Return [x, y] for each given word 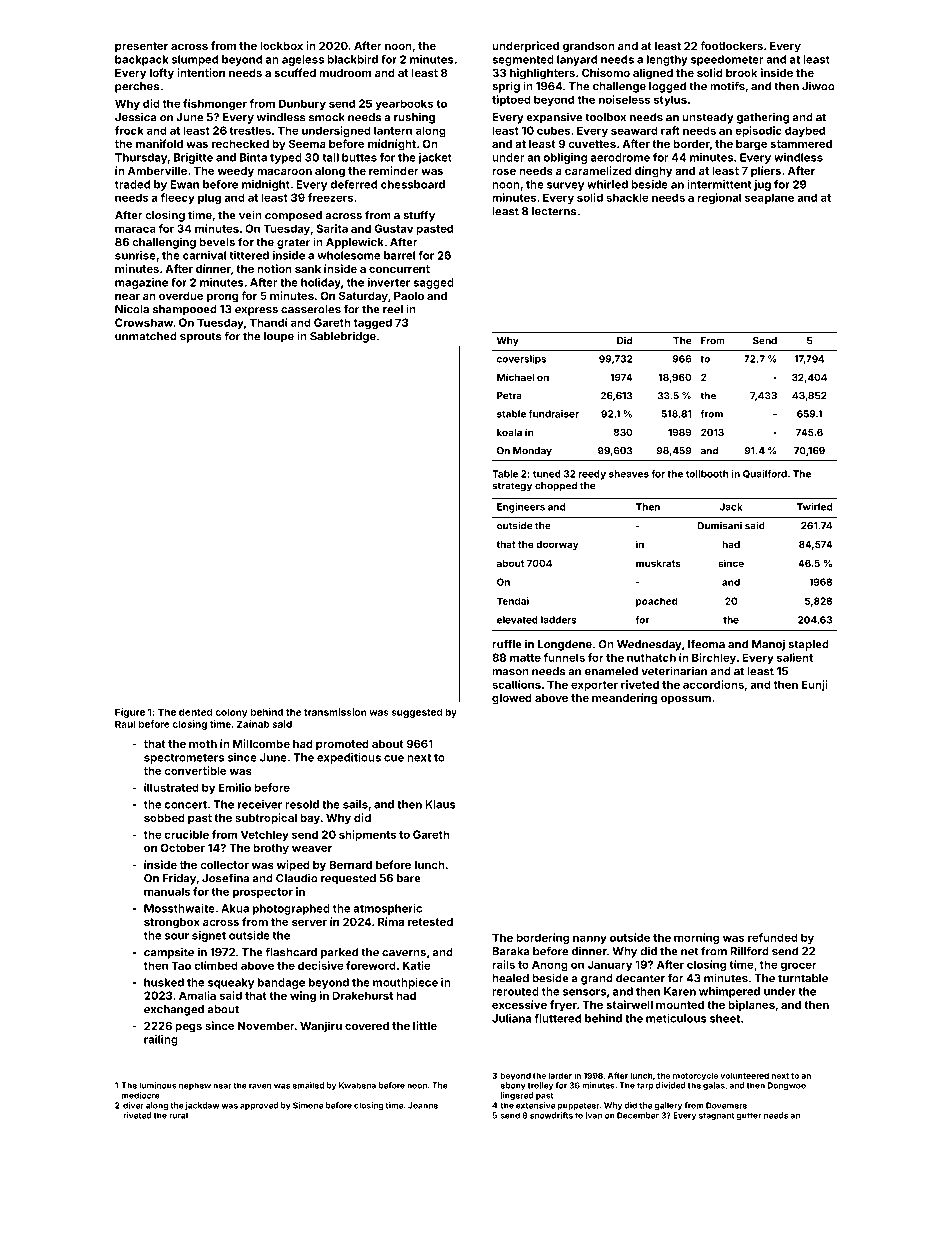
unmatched [146, 336]
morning [696, 938]
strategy [512, 487]
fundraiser [554, 414]
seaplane [769, 198]
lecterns [554, 211]
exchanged [174, 1010]
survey [565, 186]
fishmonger [215, 104]
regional [719, 198]
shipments [367, 835]
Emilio [235, 787]
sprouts [201, 337]
